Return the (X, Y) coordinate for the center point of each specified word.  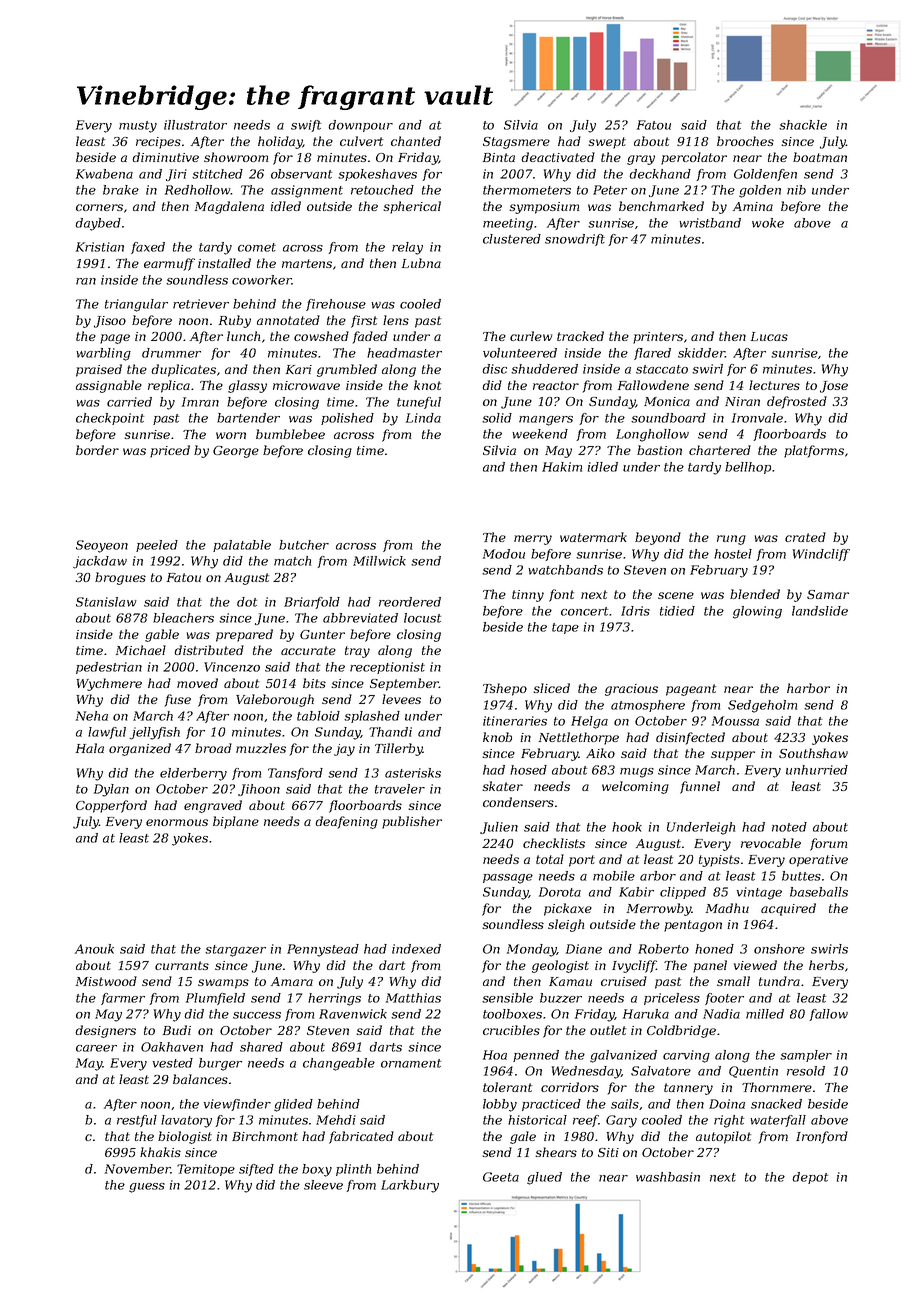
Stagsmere (516, 143)
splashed (372, 717)
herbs (826, 965)
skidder (701, 353)
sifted (256, 1170)
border (97, 450)
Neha (92, 716)
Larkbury (410, 1186)
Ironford (822, 1137)
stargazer (235, 951)
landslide (820, 611)
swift (306, 126)
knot (427, 385)
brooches (745, 141)
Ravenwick (353, 1014)
